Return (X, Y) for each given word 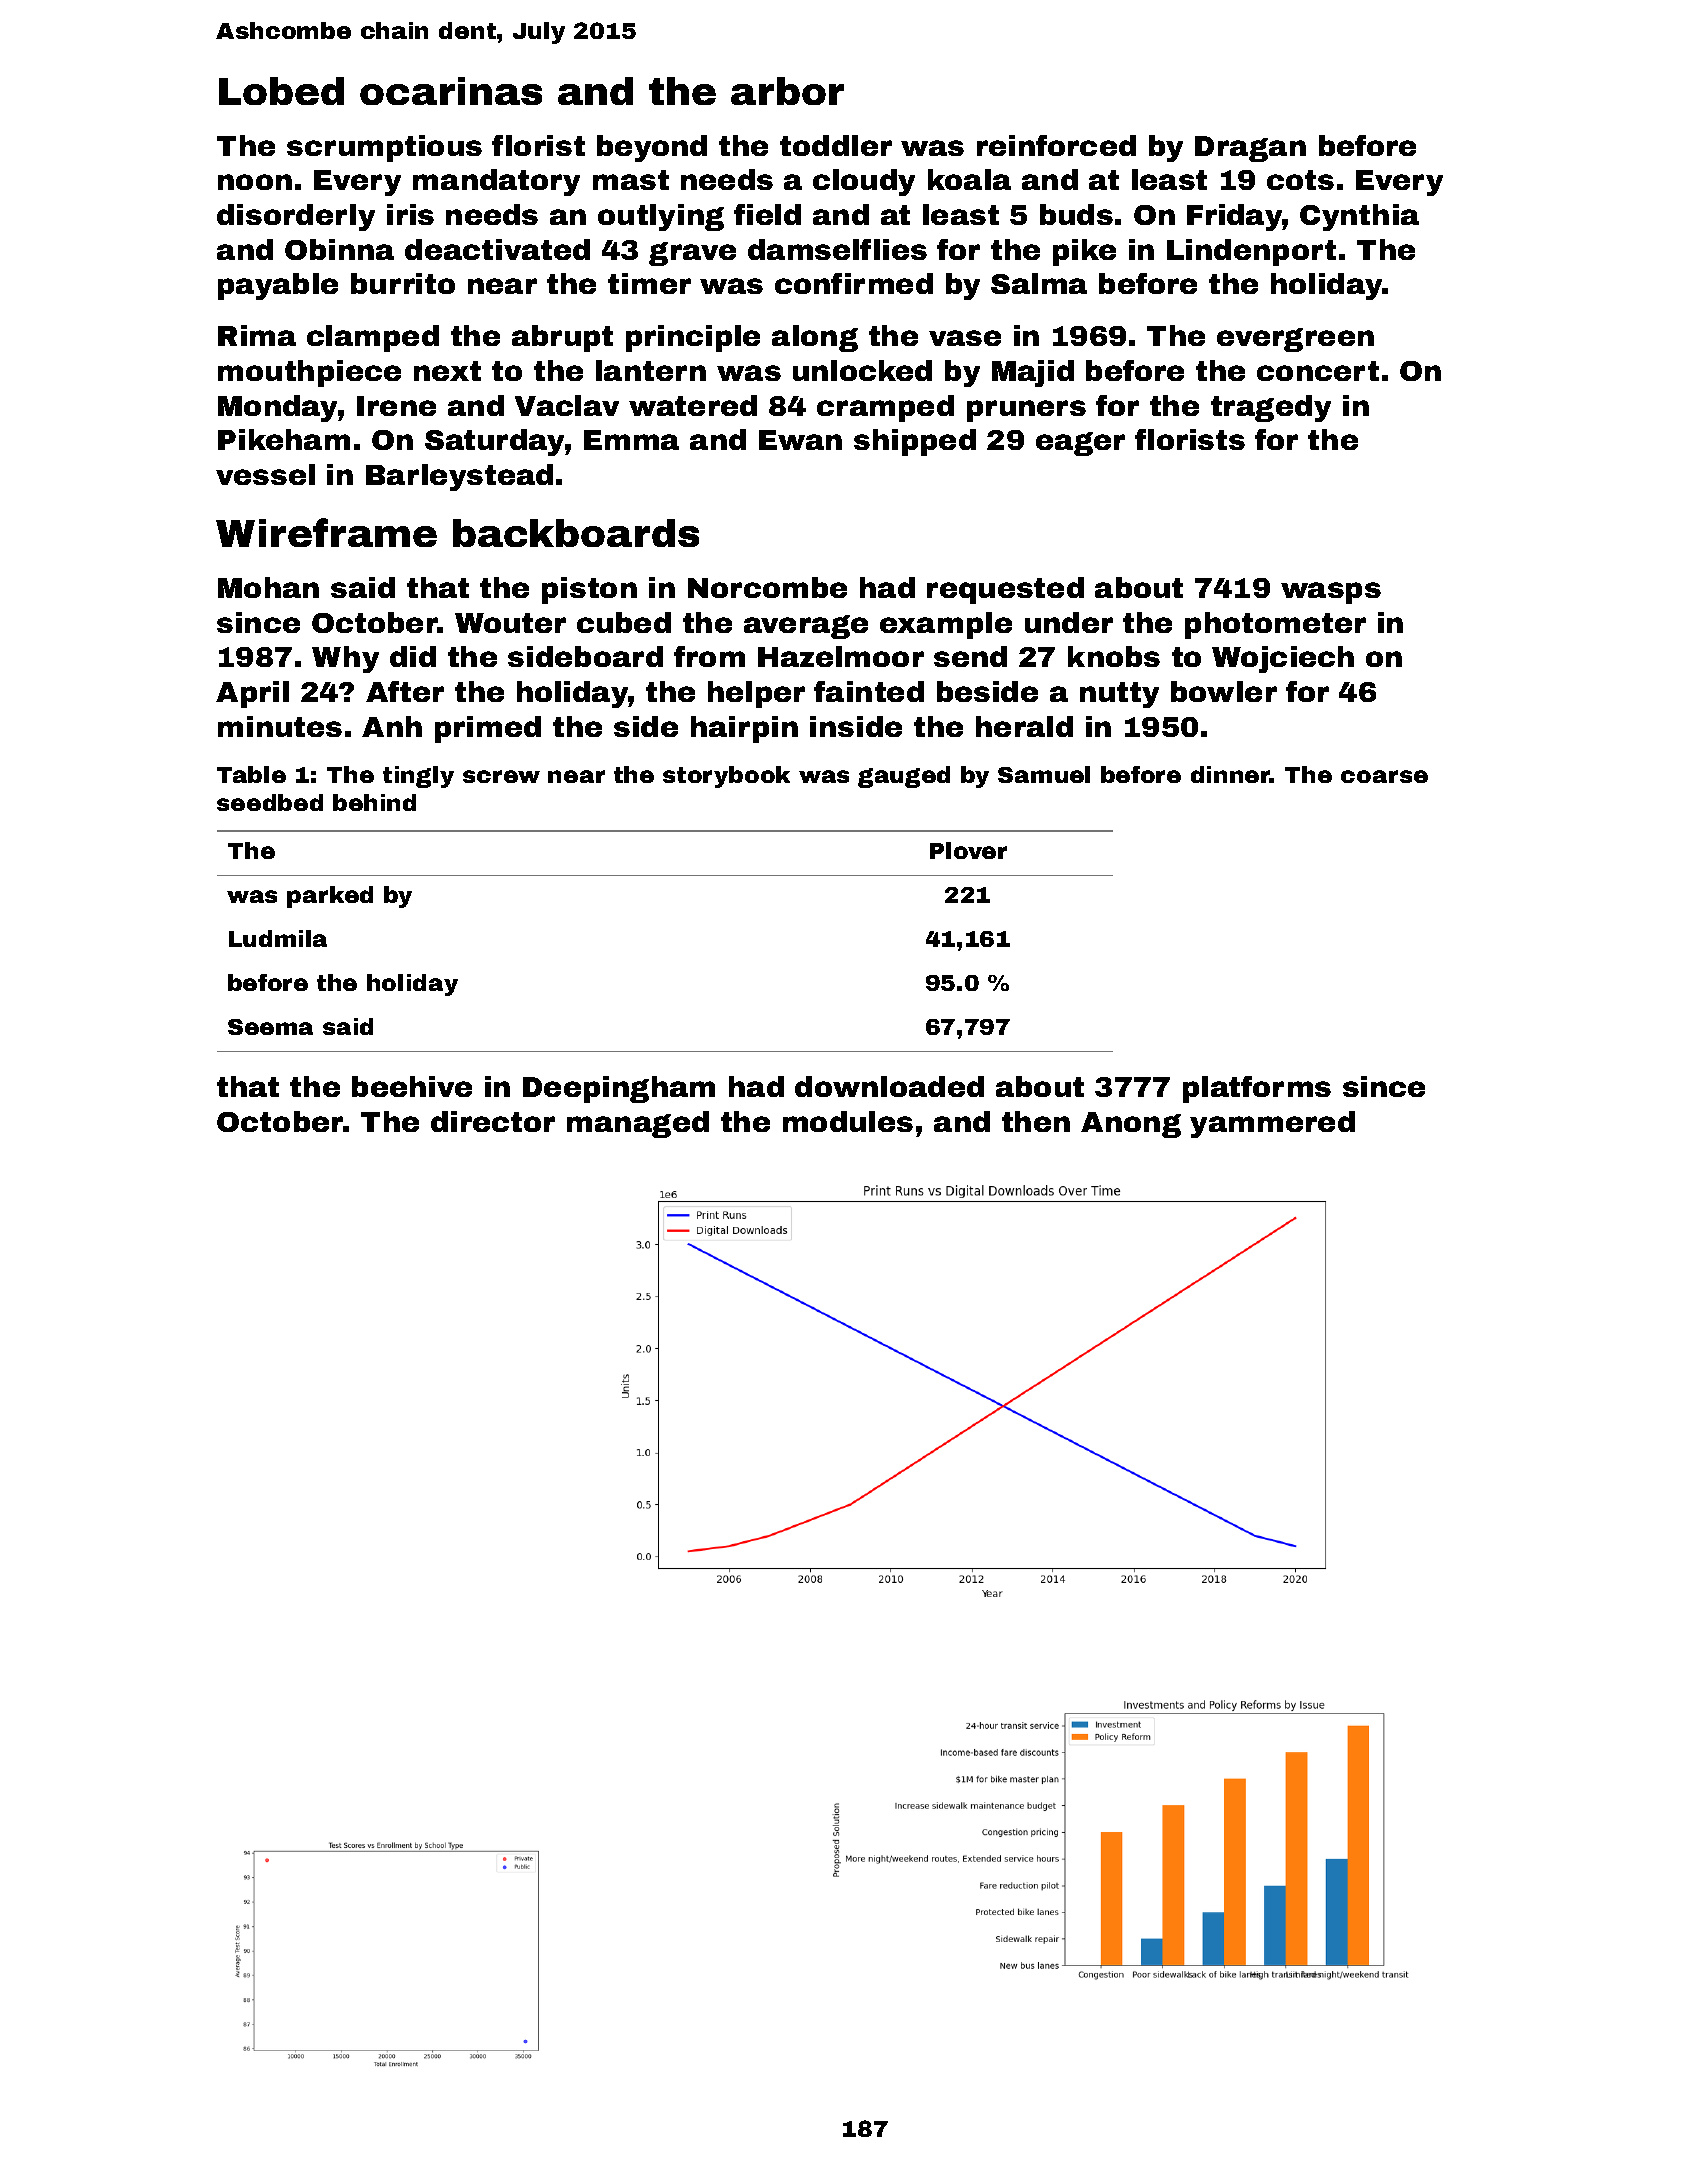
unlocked (862, 370)
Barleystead (459, 477)
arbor (787, 91)
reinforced (1056, 145)
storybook (726, 777)
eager (1080, 444)
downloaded (889, 1086)
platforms (1257, 1089)
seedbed (270, 802)
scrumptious (384, 148)
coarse (1384, 776)
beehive (412, 1086)
